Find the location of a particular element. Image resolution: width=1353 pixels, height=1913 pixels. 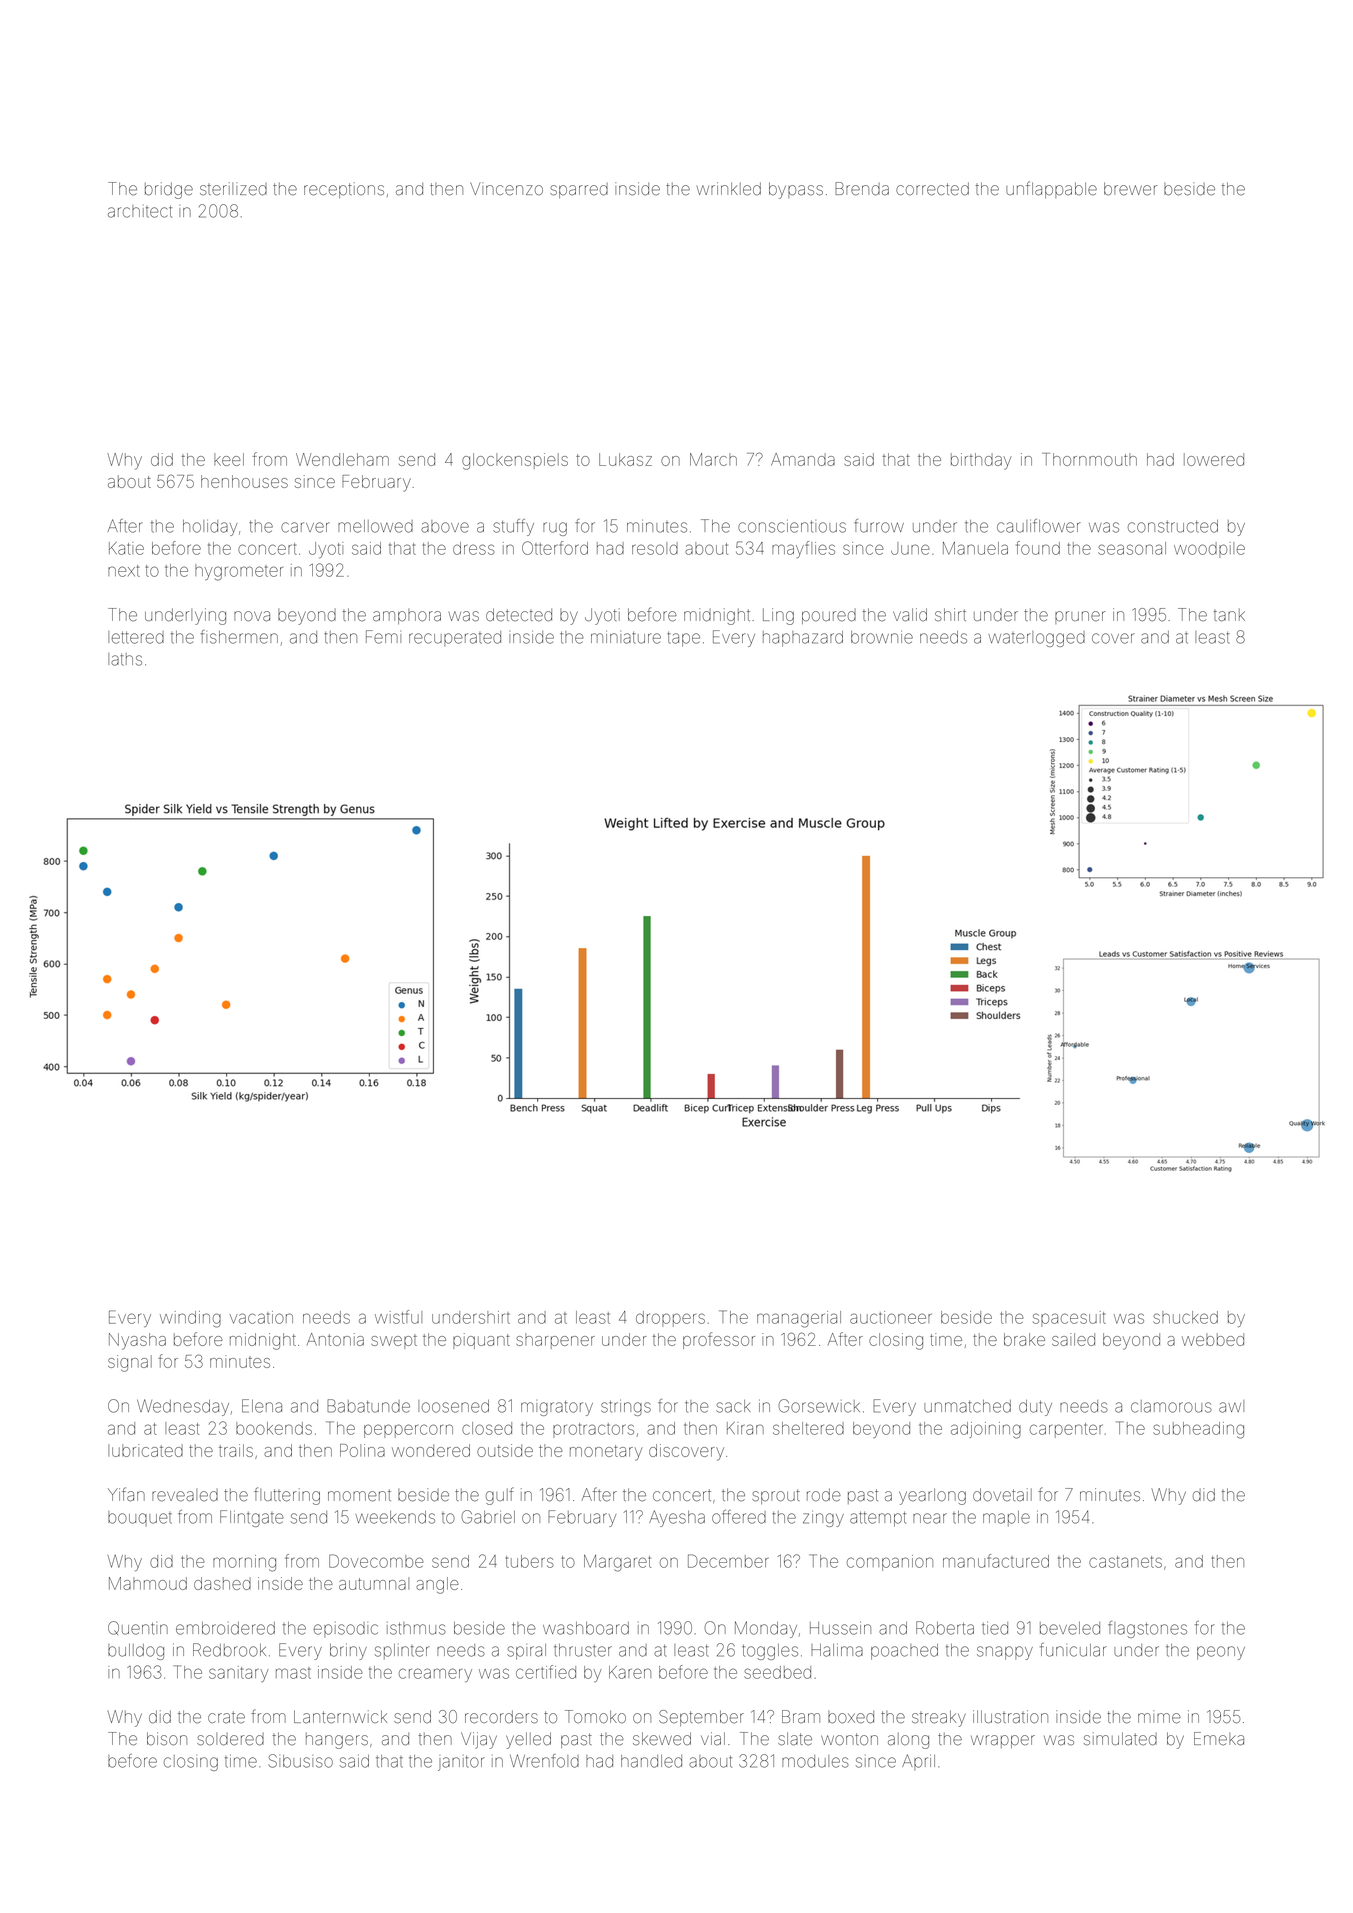

sterilized is located at coordinates (233, 189).
